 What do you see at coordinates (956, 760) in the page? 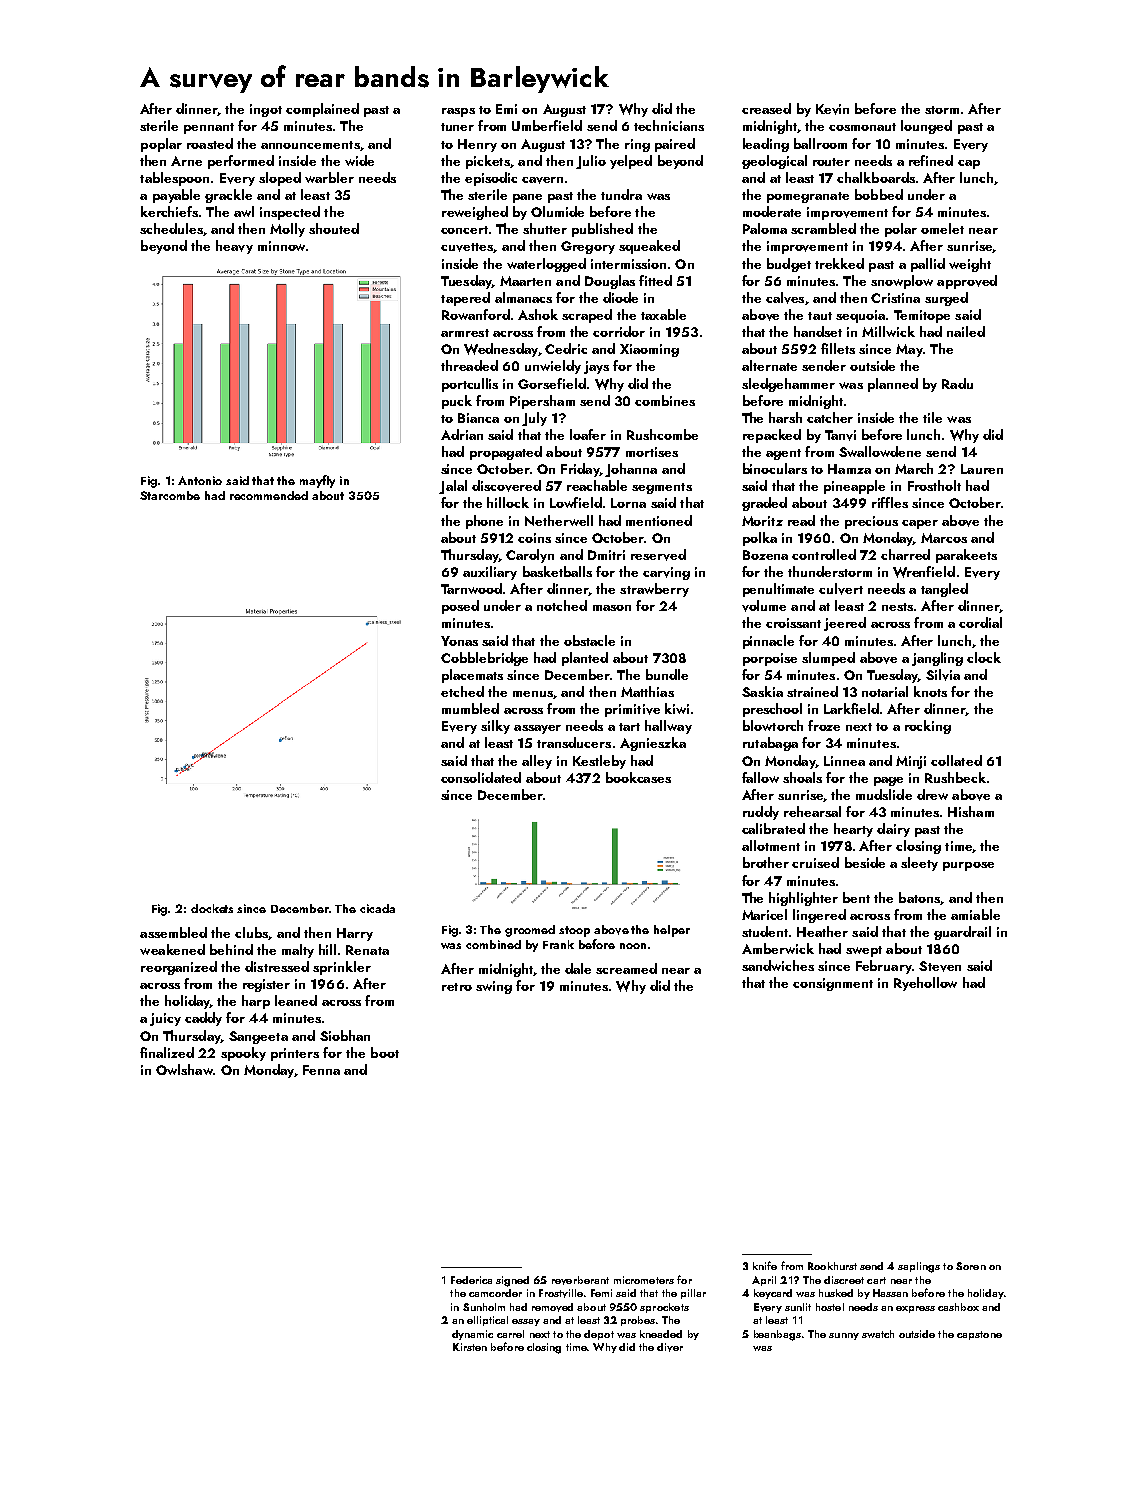
I see `collated` at bounding box center [956, 760].
